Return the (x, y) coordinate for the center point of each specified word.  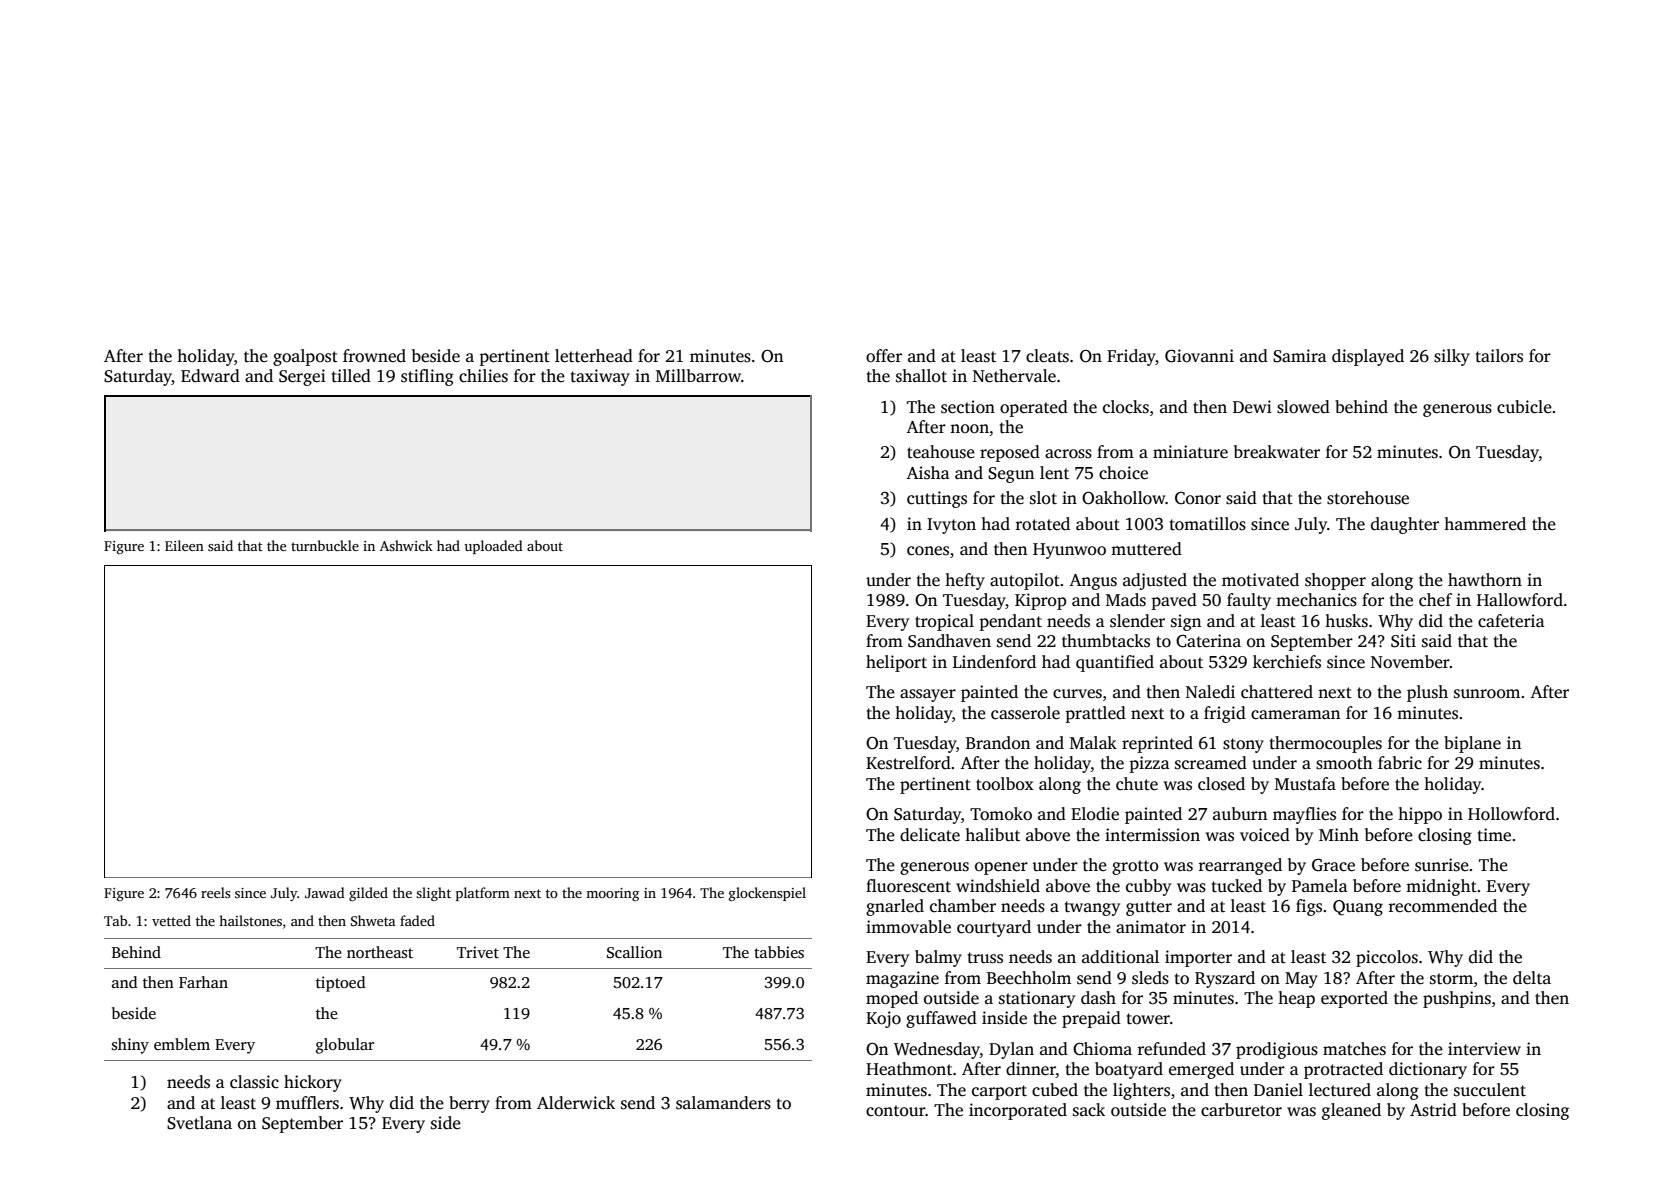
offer (884, 356)
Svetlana (199, 1123)
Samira (1300, 356)
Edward (210, 375)
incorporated (1018, 1111)
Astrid (1433, 1110)
